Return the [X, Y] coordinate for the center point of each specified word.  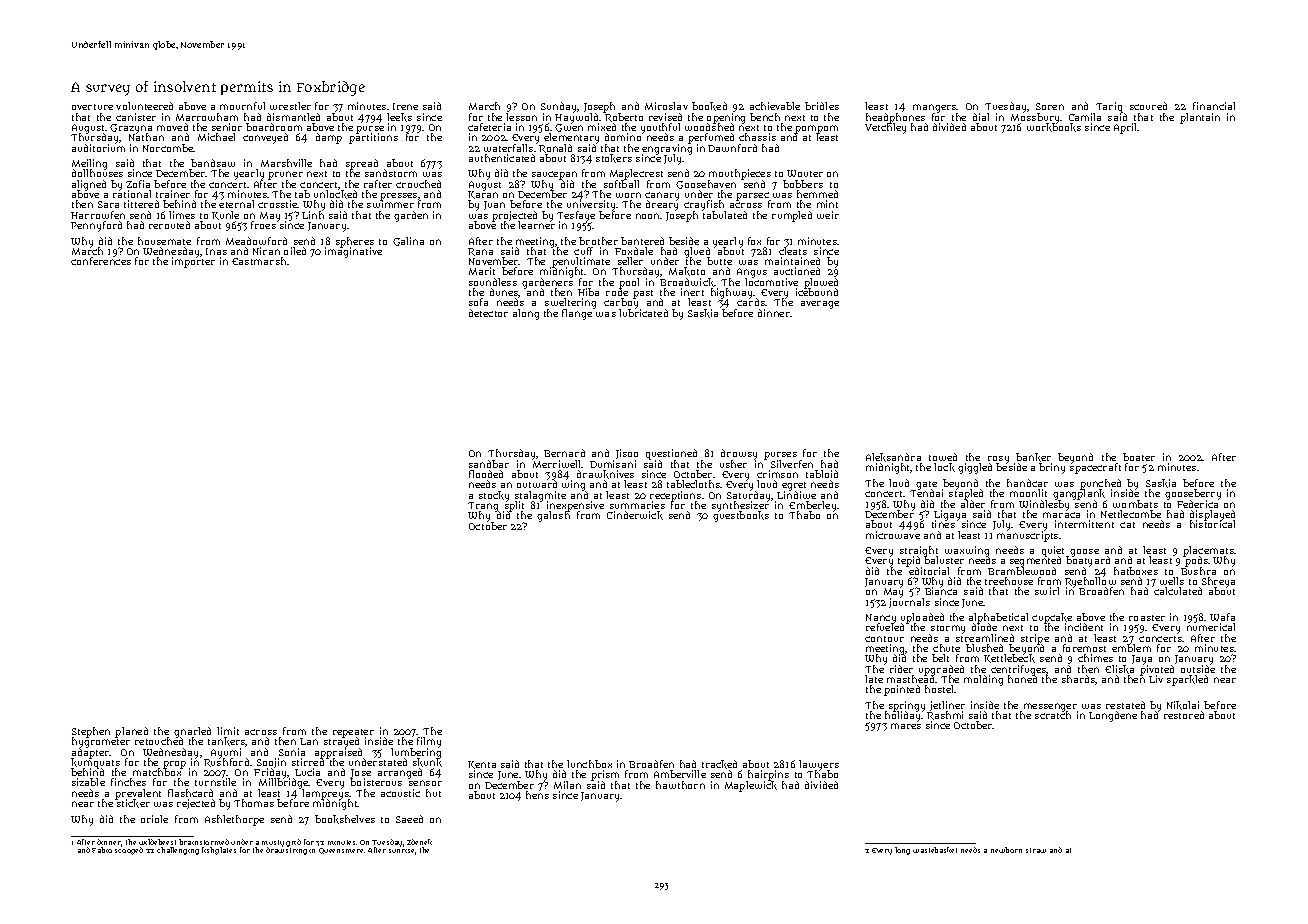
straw [1036, 850]
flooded [486, 474]
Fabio [102, 850]
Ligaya [951, 515]
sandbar [489, 464]
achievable [775, 106]
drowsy [739, 454]
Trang [483, 507]
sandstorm [391, 173]
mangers [935, 108]
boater [1139, 457]
